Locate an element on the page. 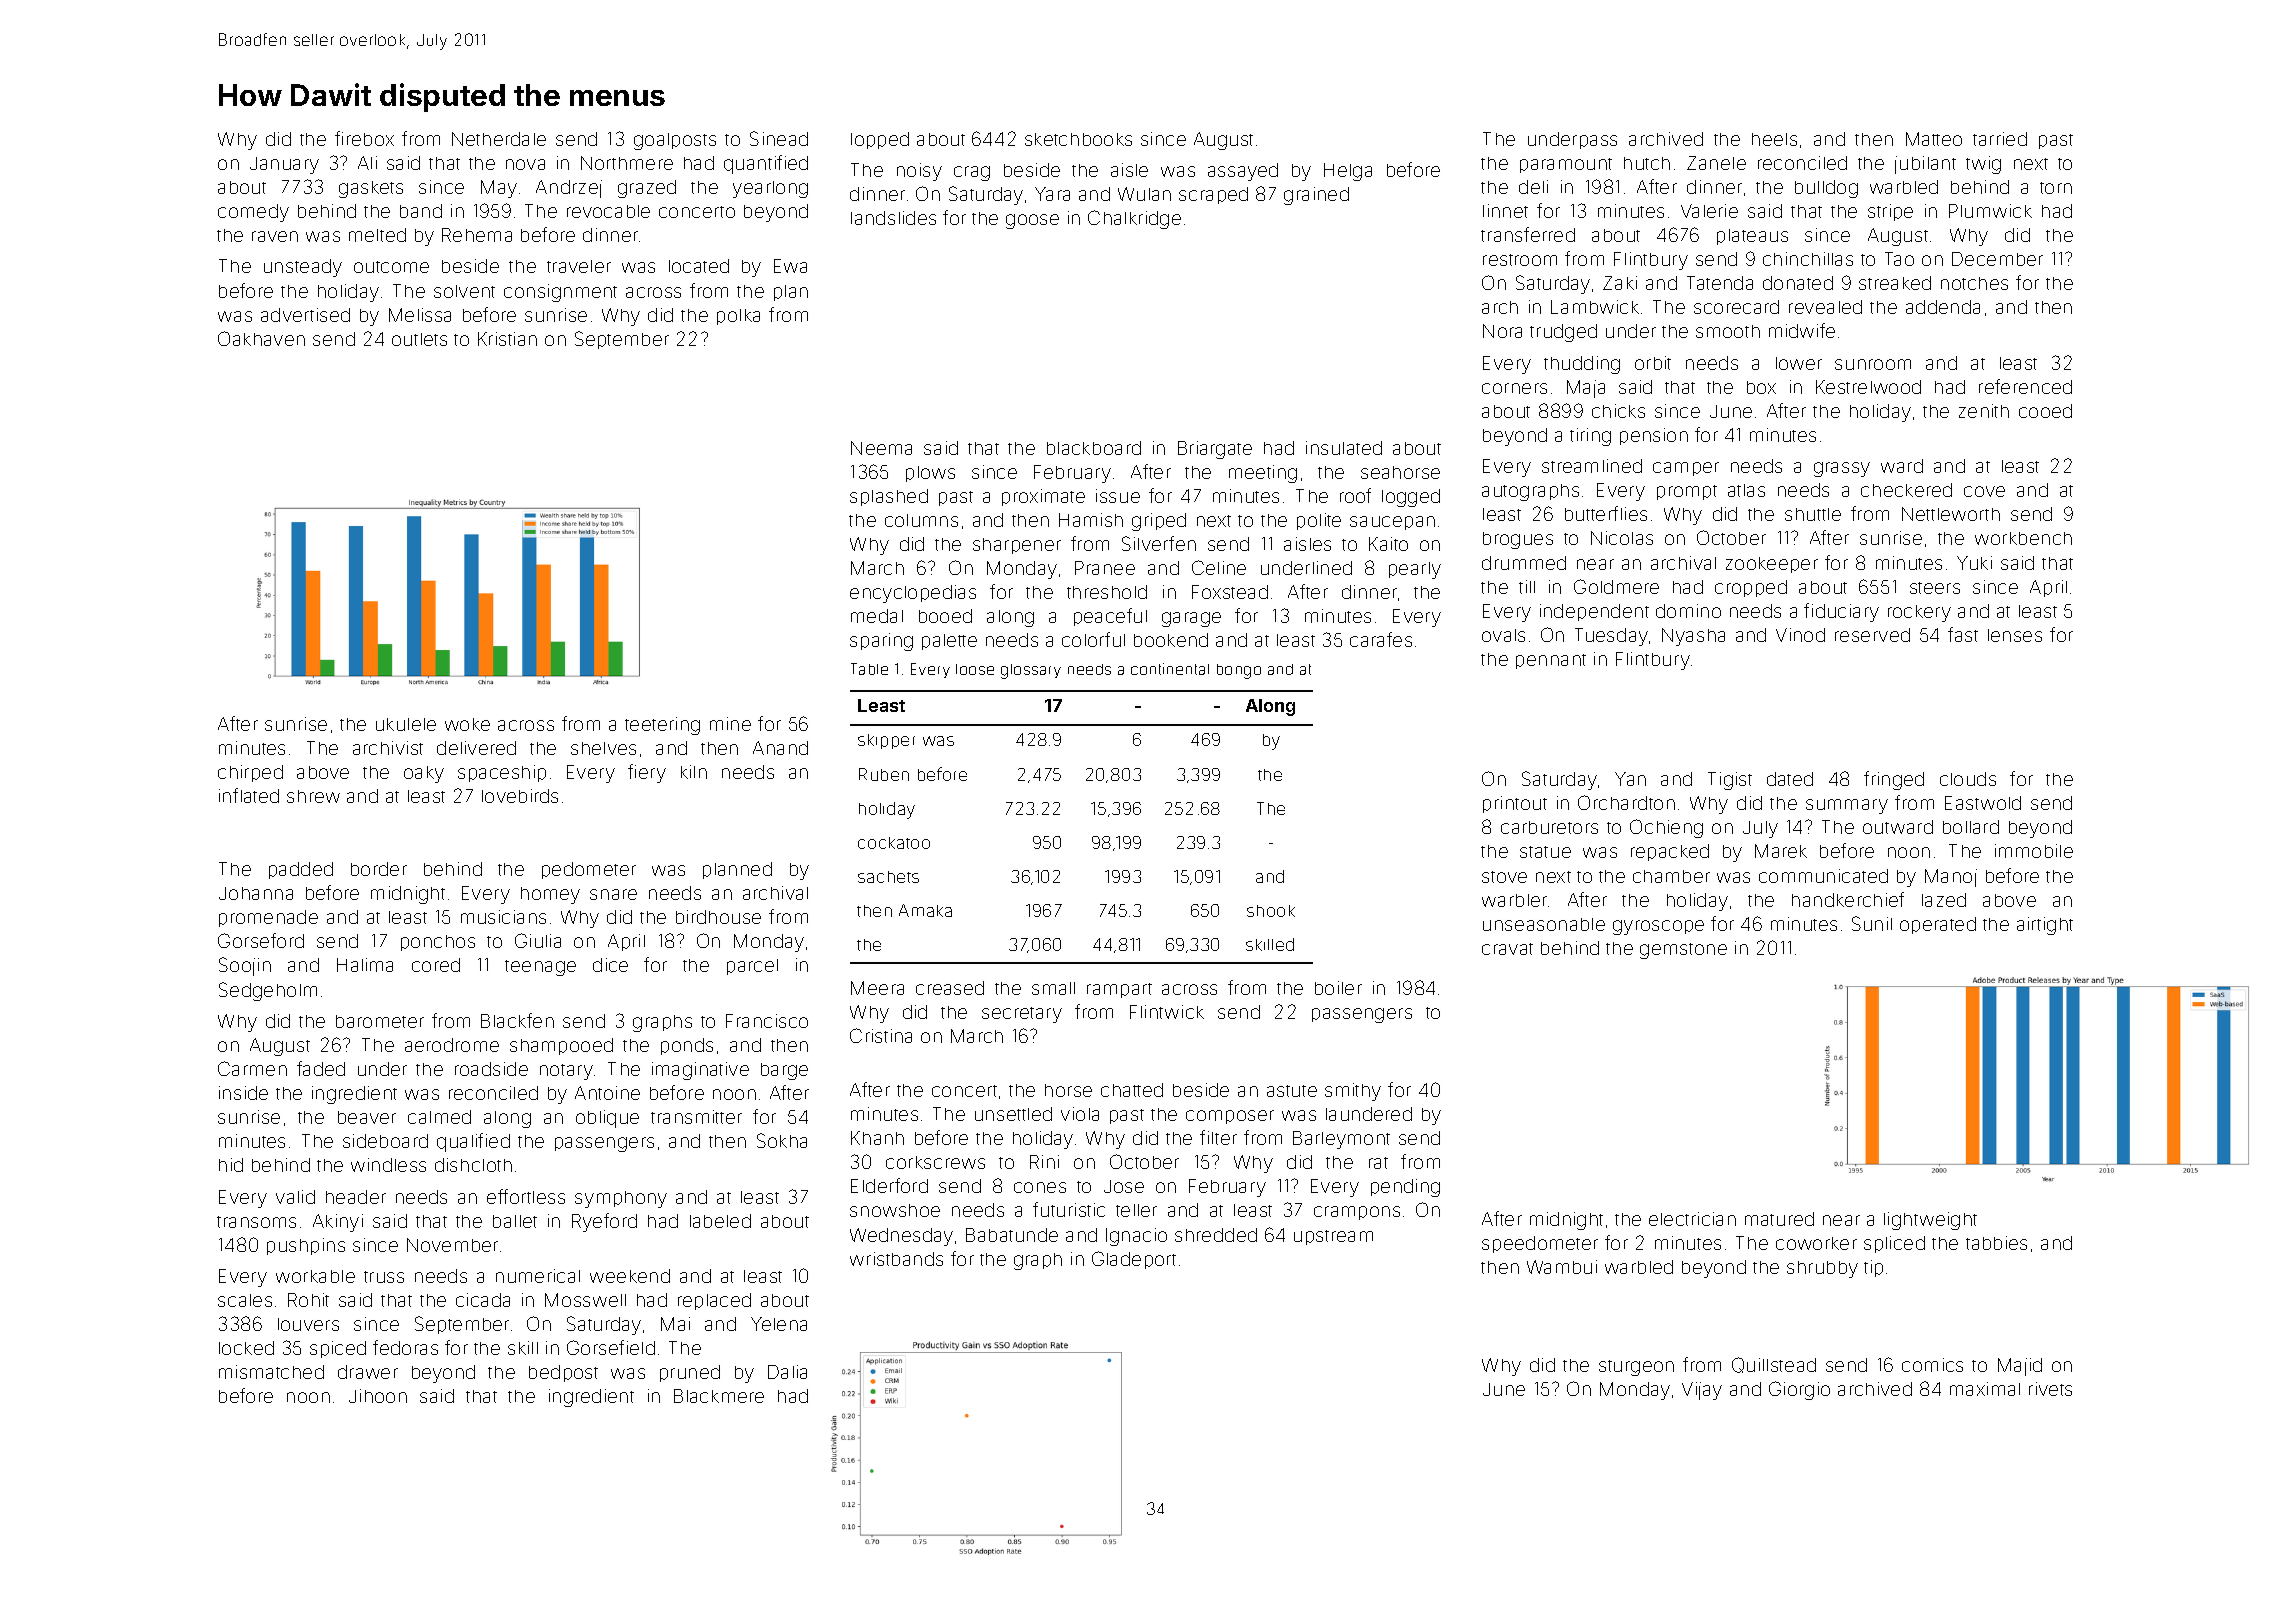  bongo is located at coordinates (1239, 671).
